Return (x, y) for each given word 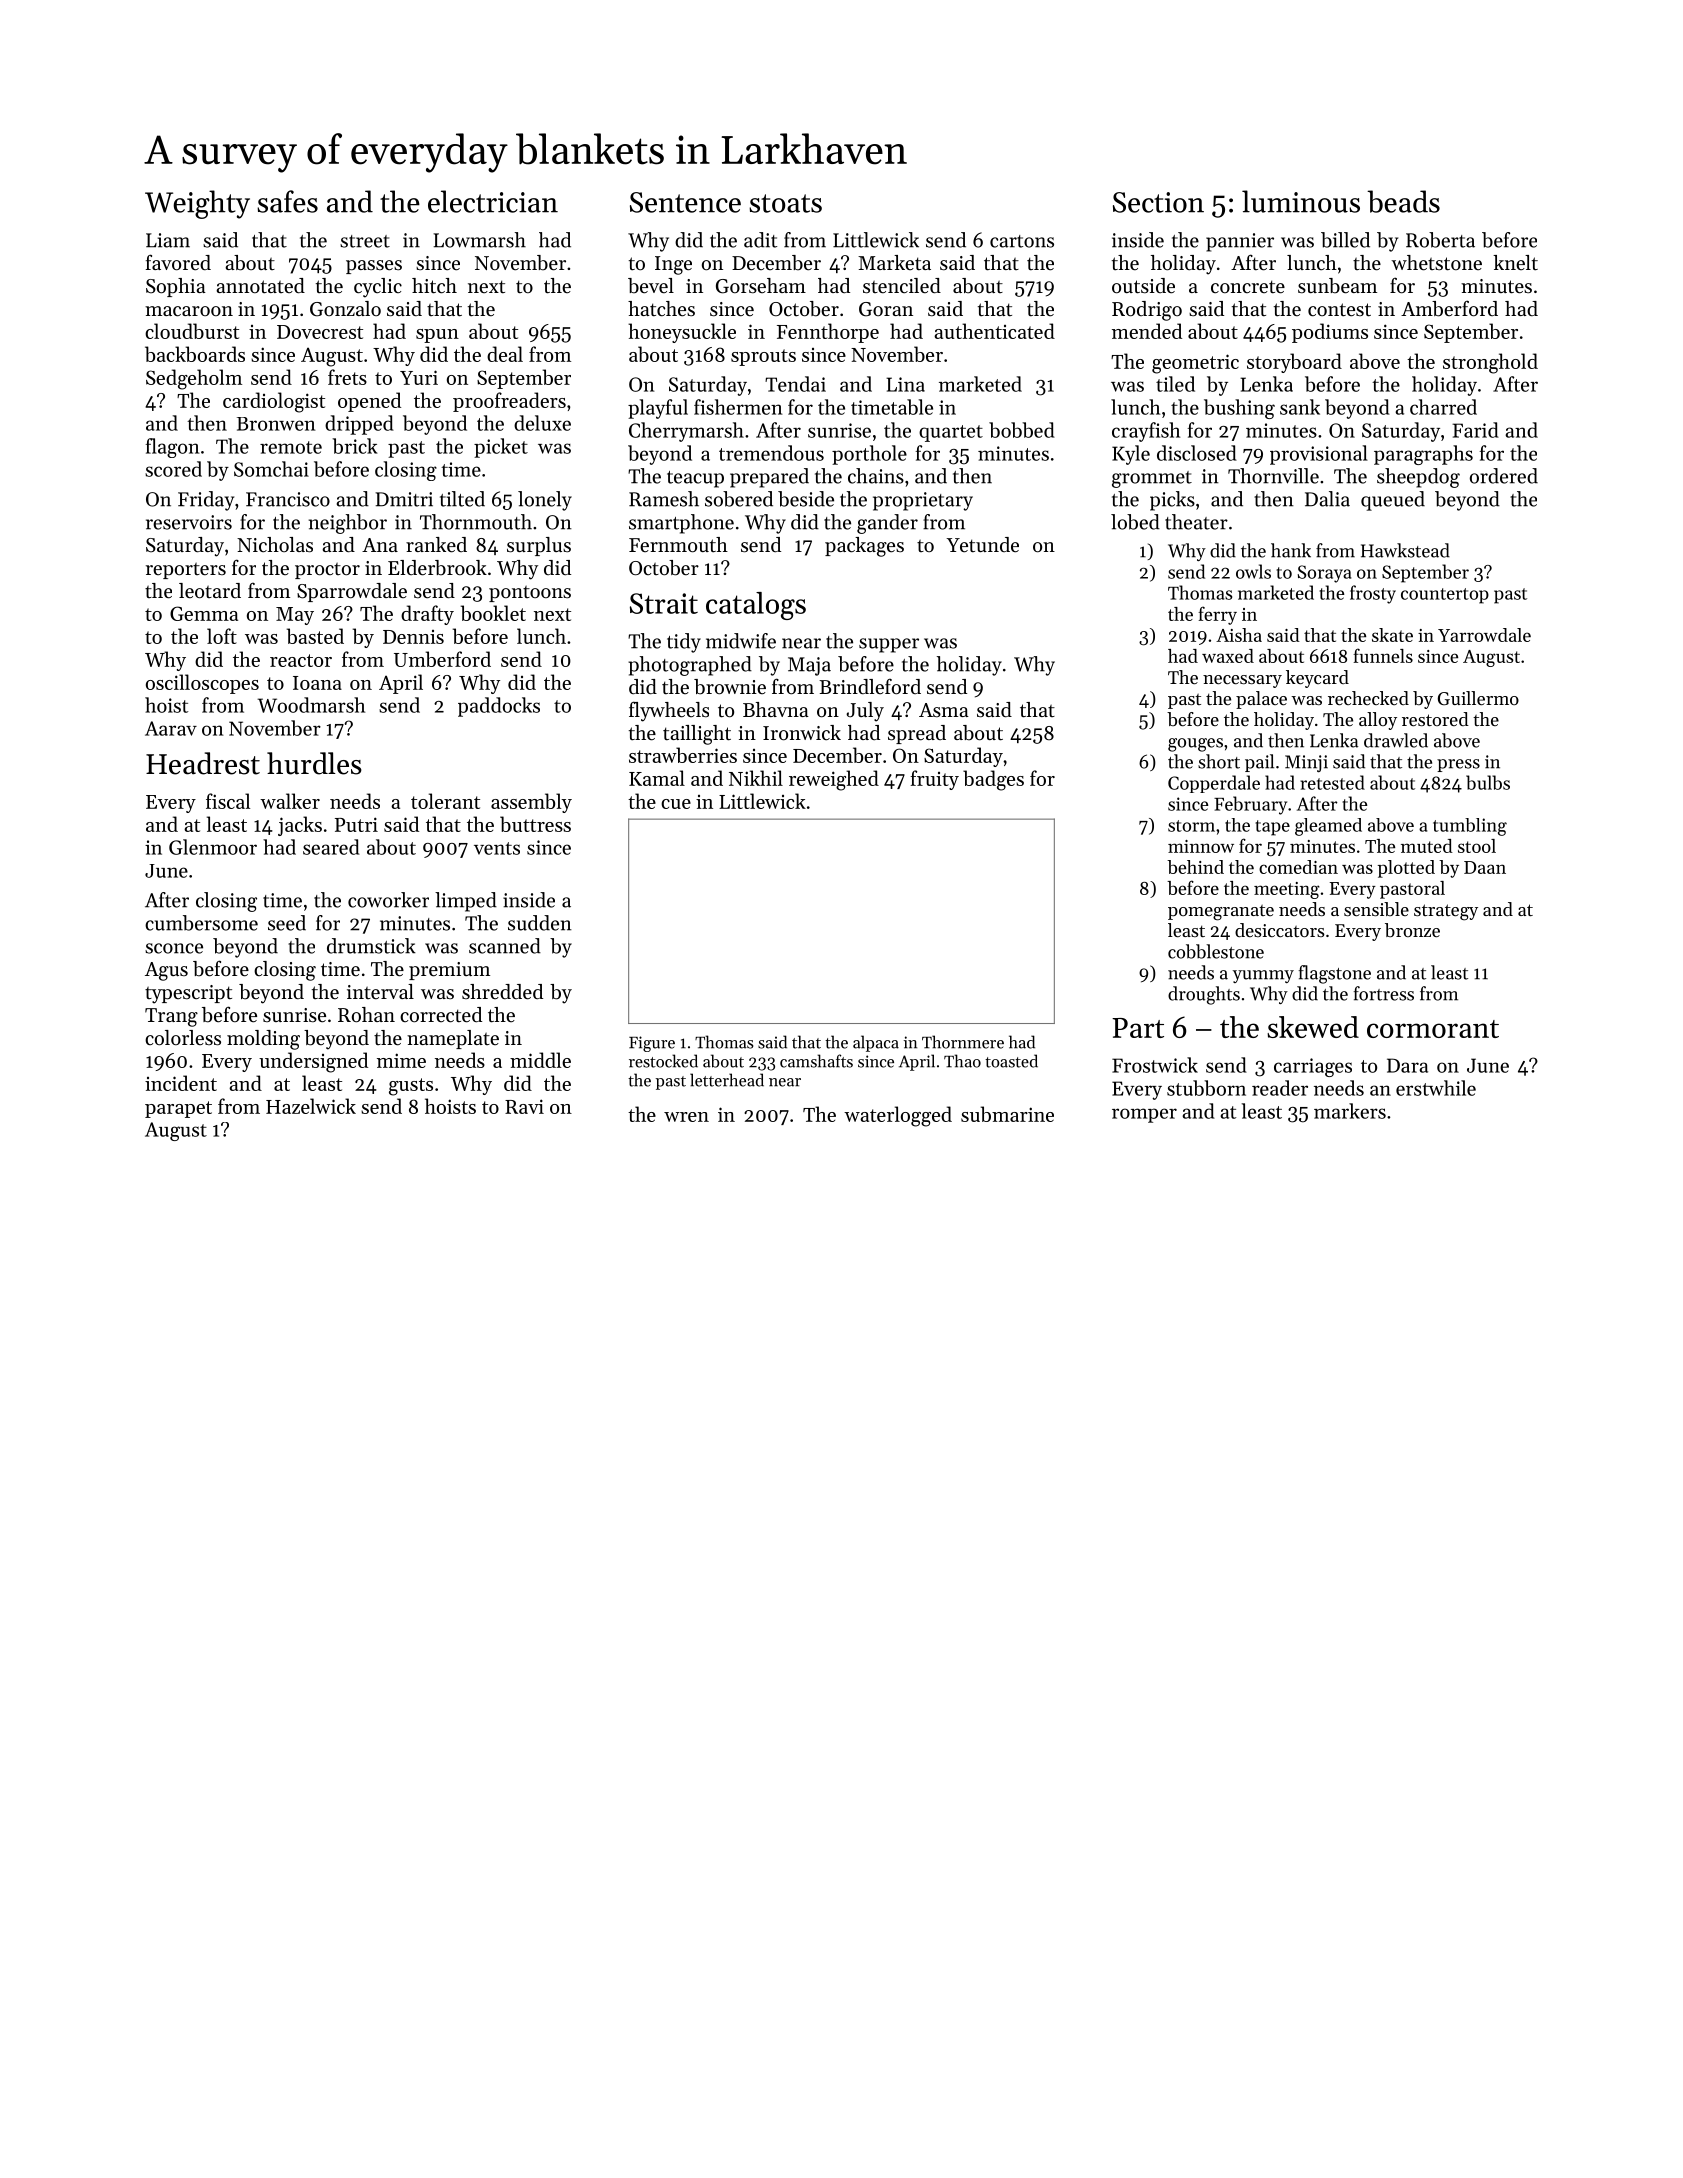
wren (686, 1117)
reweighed (834, 780)
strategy (1446, 912)
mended (1147, 331)
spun (437, 336)
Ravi (524, 1106)
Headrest (203, 763)
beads (1403, 201)
